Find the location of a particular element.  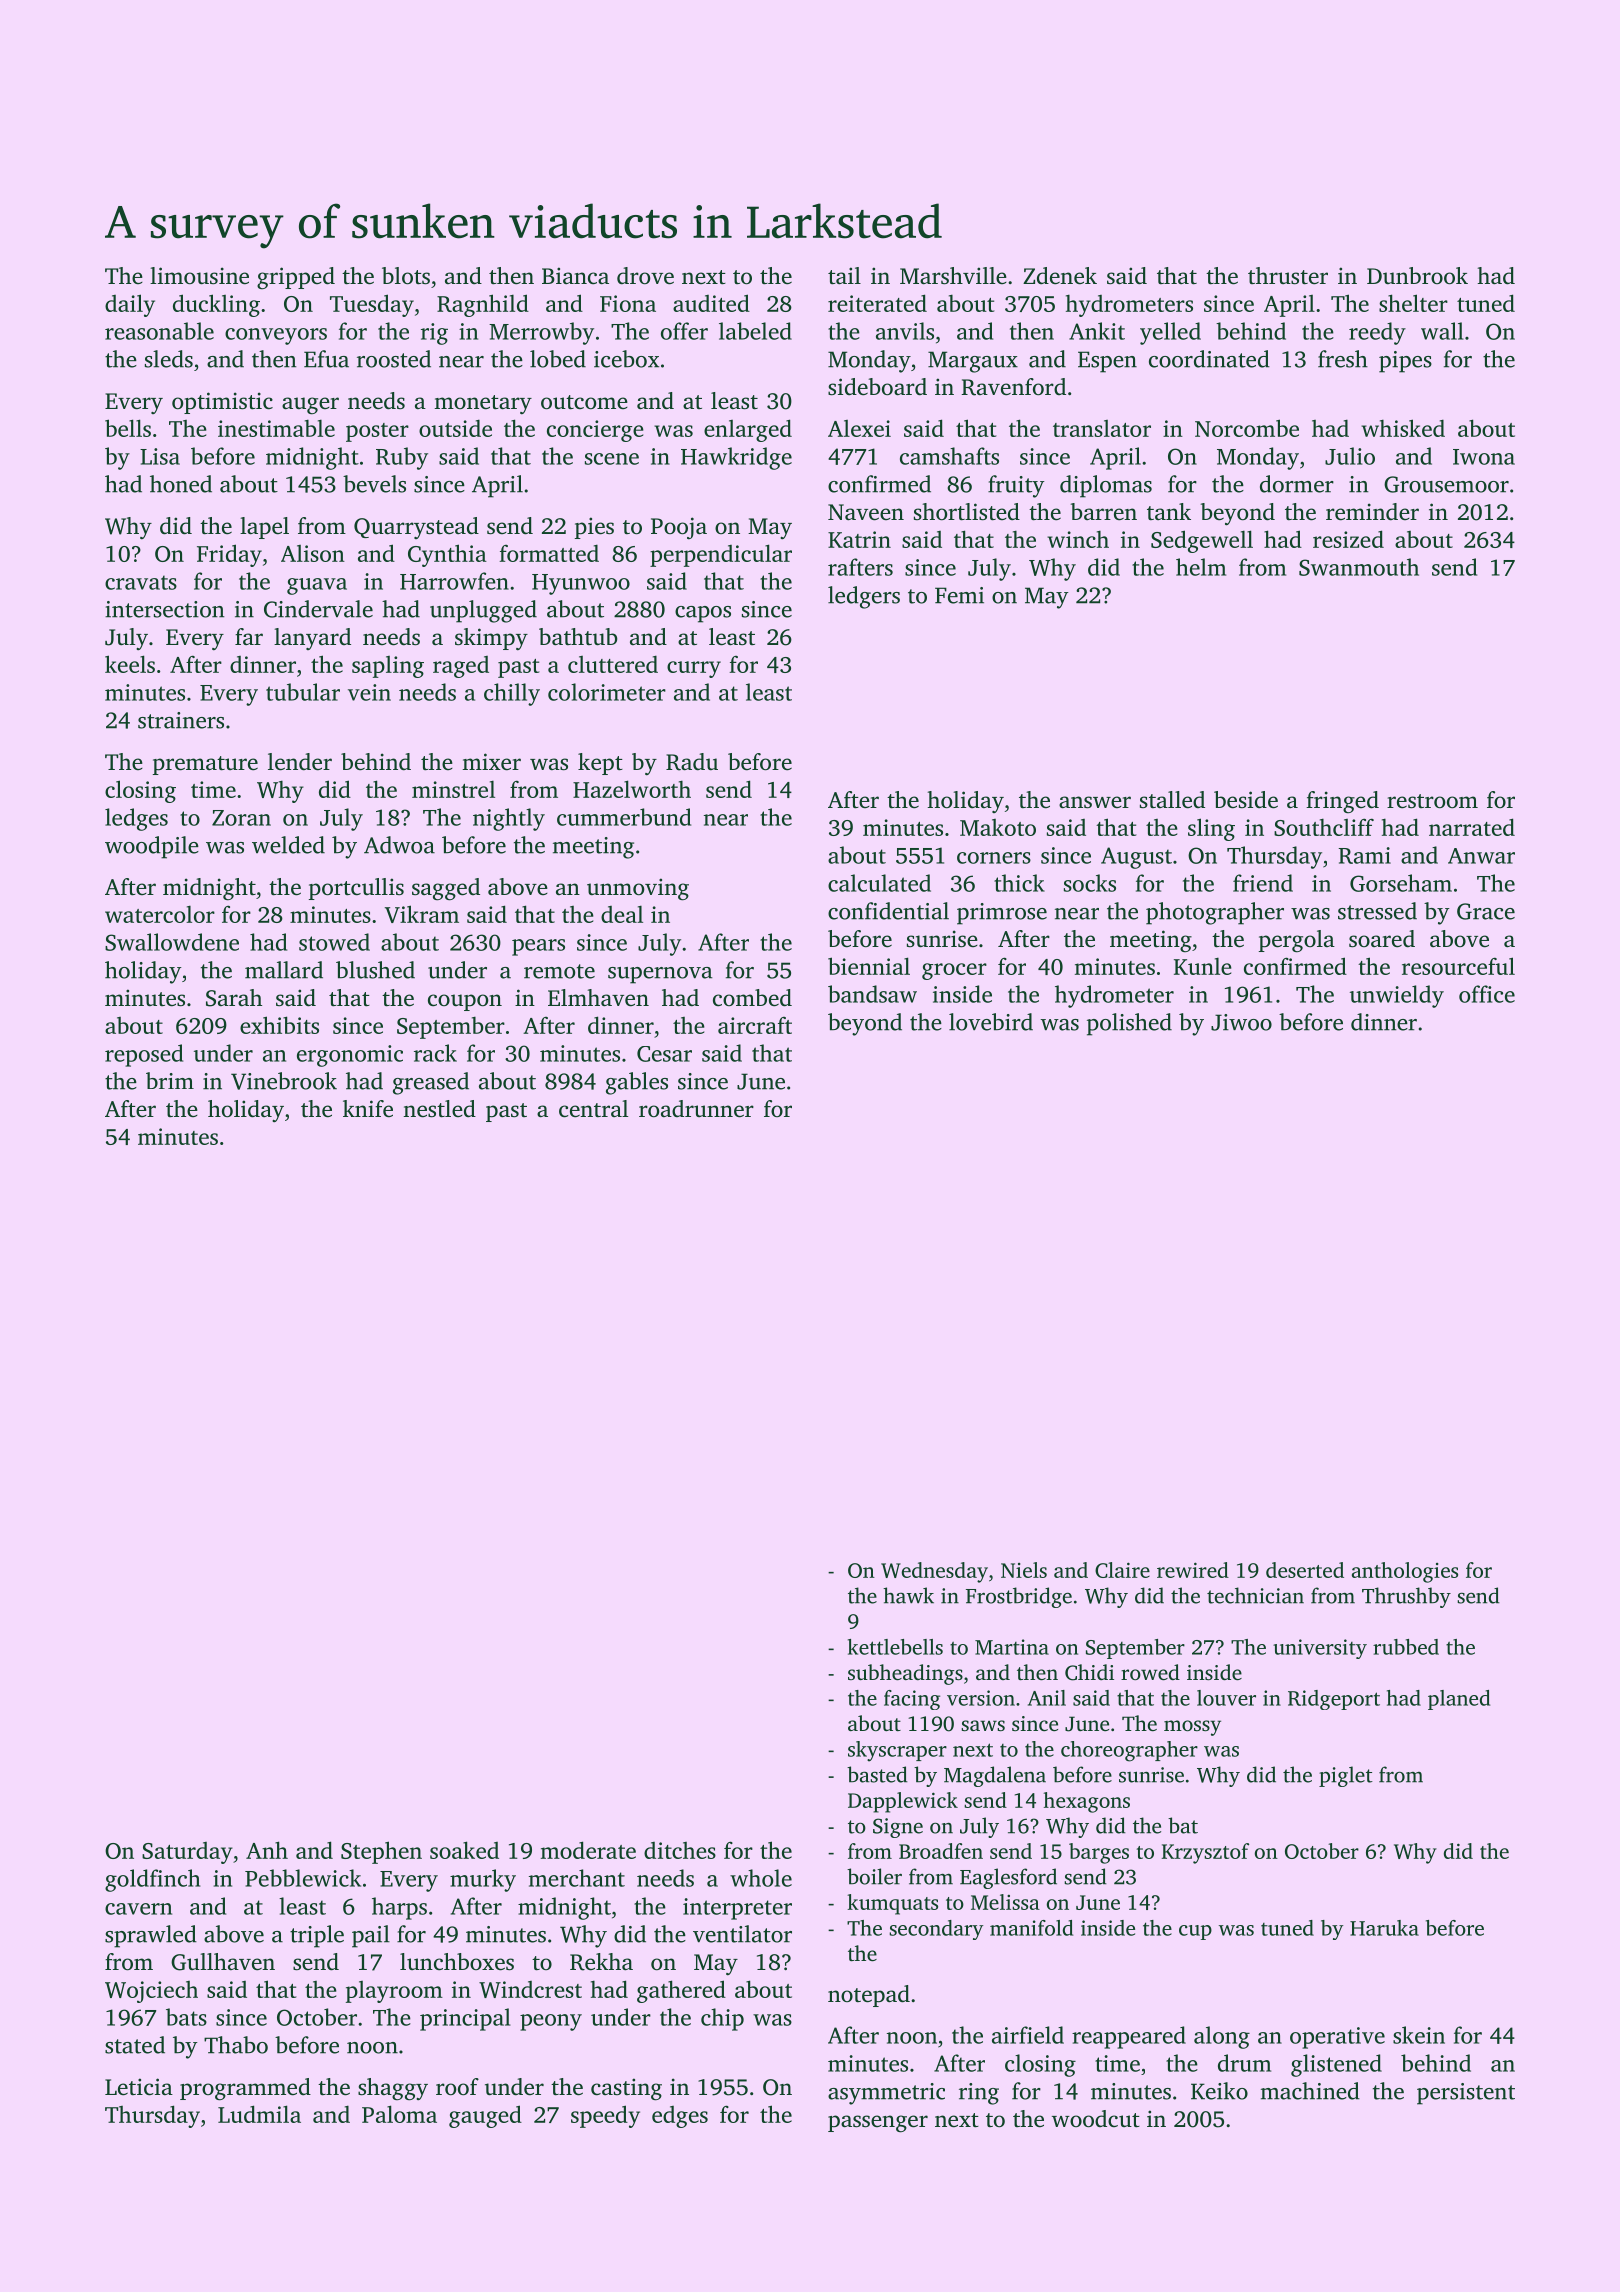

lovebird is located at coordinates (991, 1022).
